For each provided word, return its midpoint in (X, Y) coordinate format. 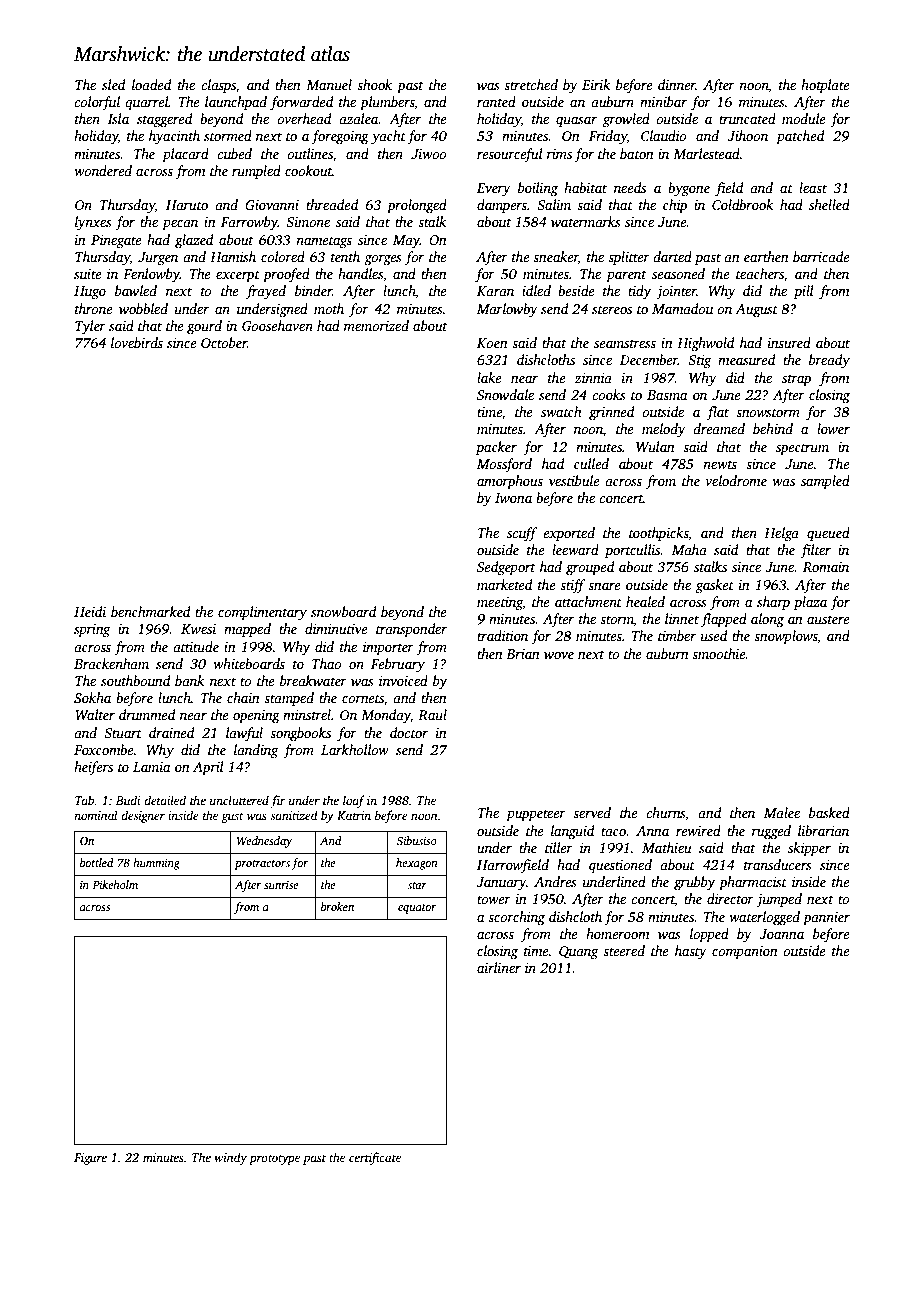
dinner (677, 84)
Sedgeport (506, 568)
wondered (103, 170)
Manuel (329, 84)
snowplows (786, 637)
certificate (375, 1158)
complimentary (262, 613)
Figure (90, 1159)
